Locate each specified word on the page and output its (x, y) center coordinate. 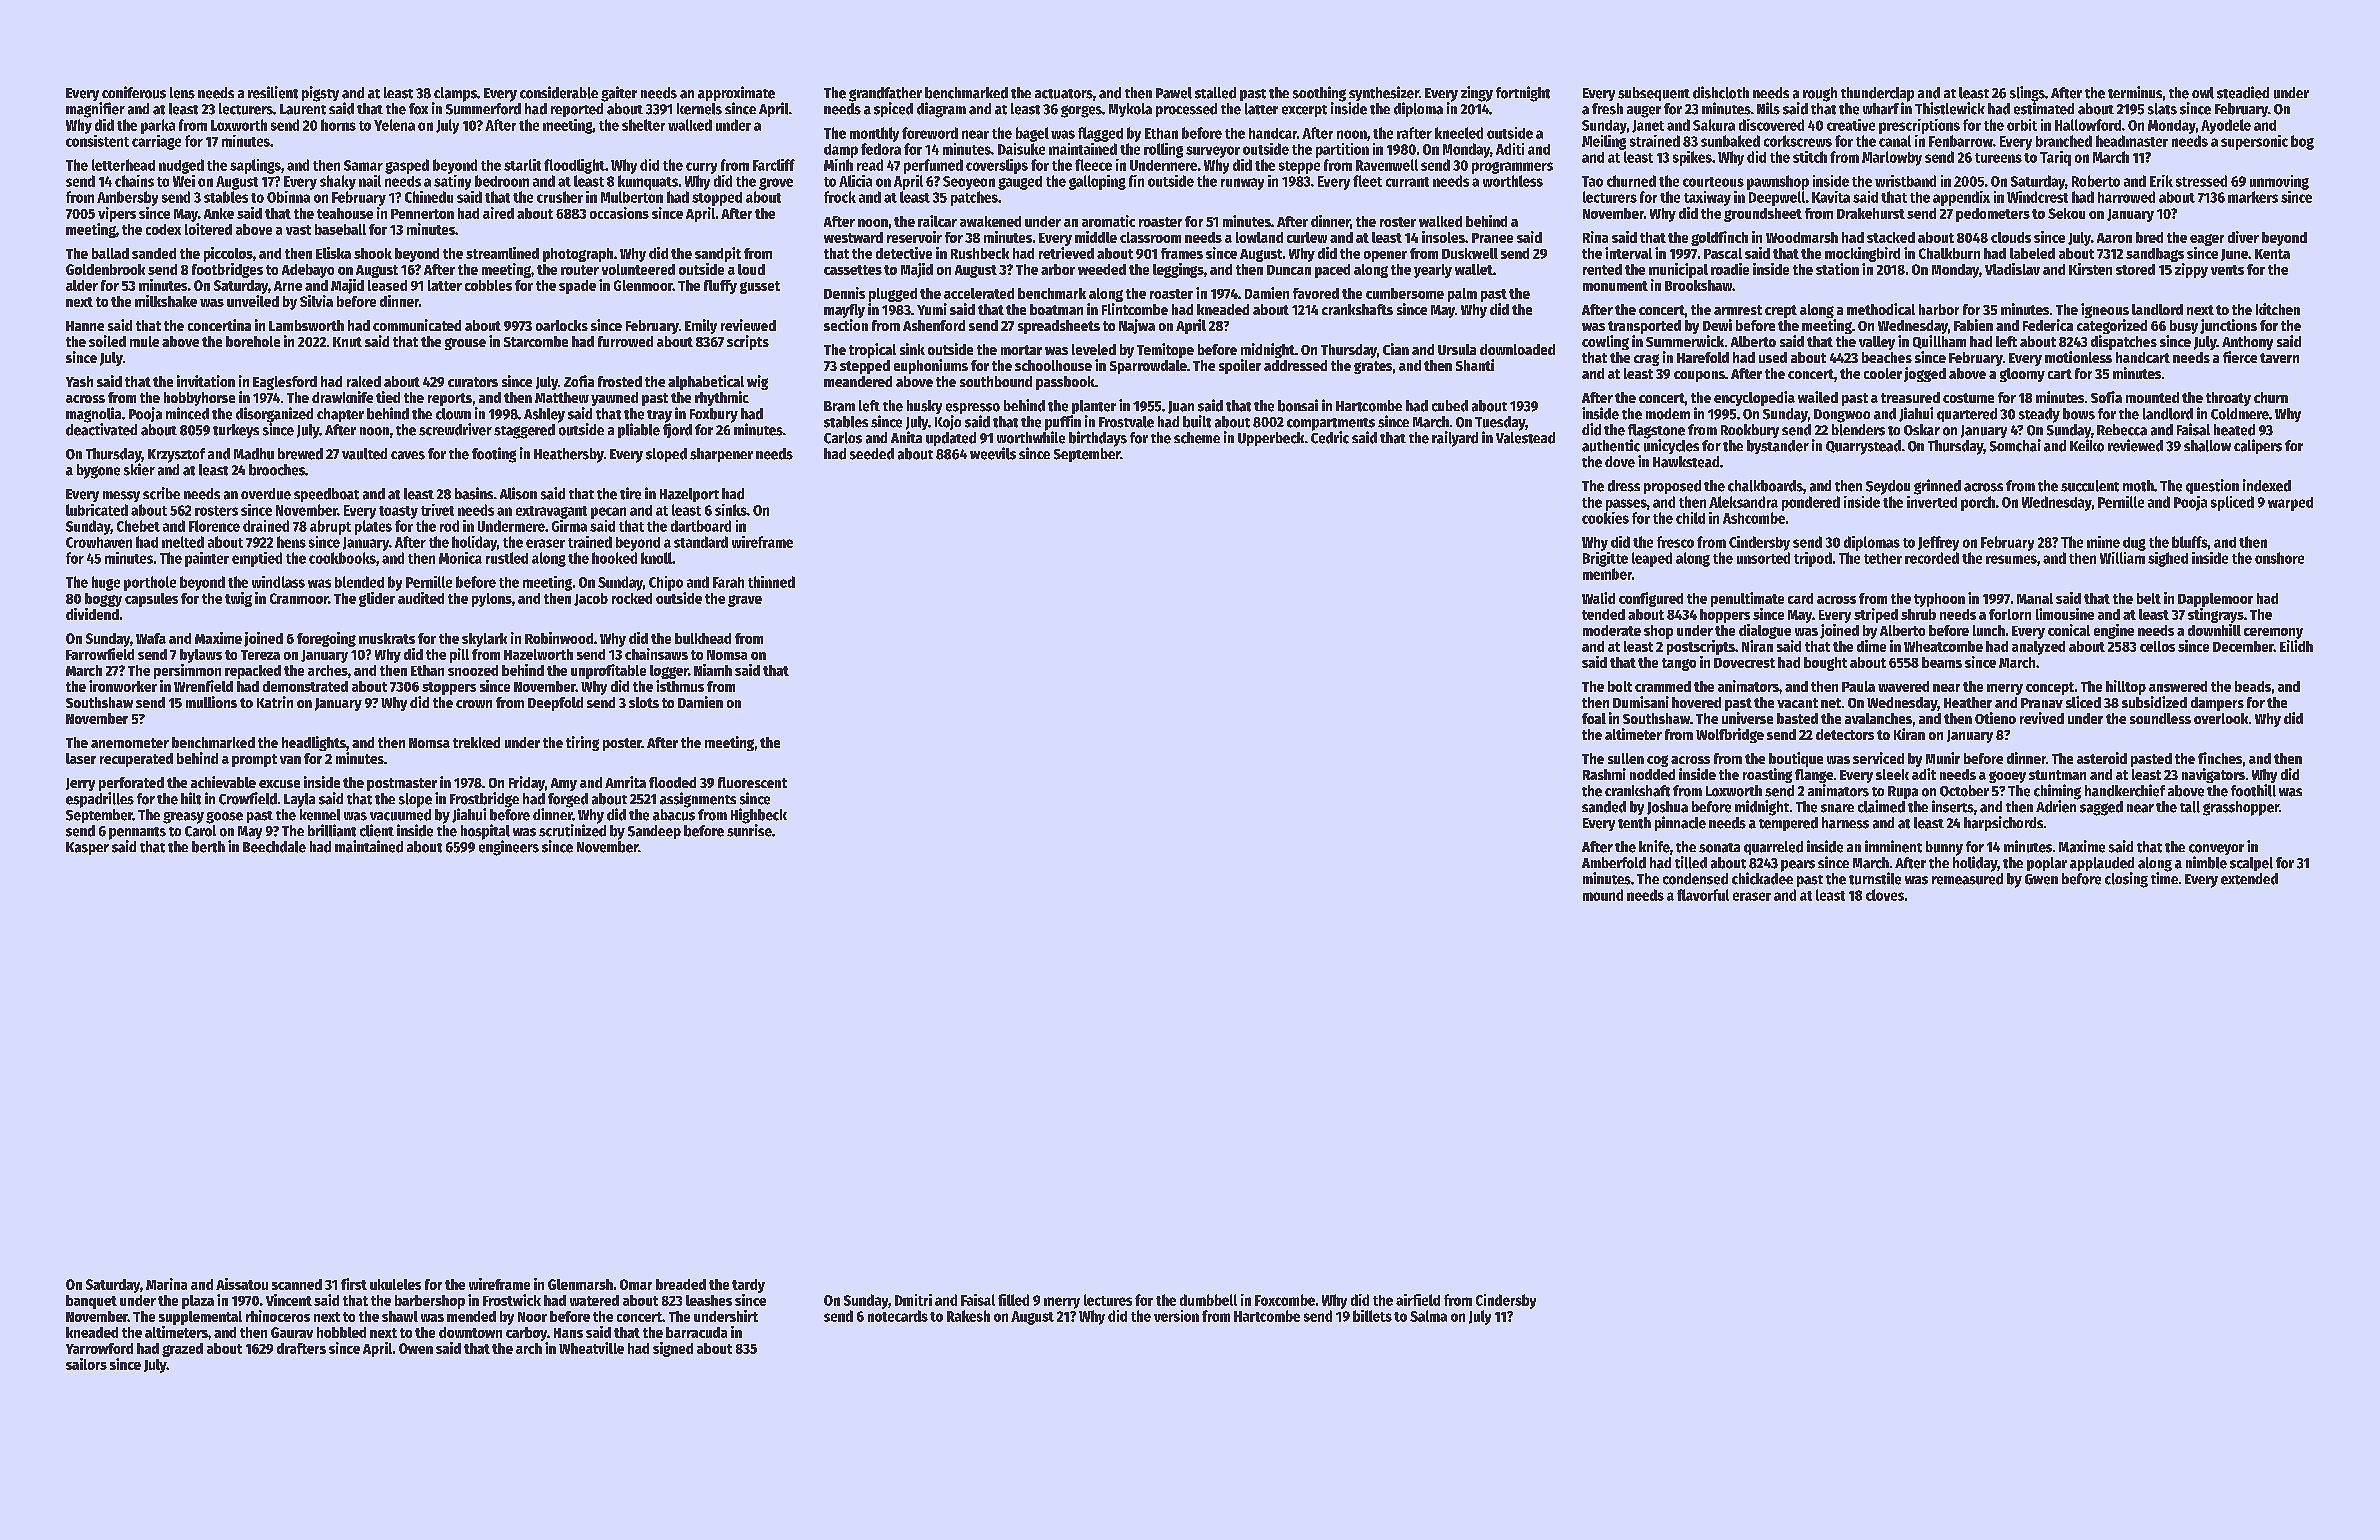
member (1607, 574)
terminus (2135, 92)
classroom (1150, 237)
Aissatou (242, 1284)
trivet (437, 510)
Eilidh (2296, 646)
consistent (97, 141)
